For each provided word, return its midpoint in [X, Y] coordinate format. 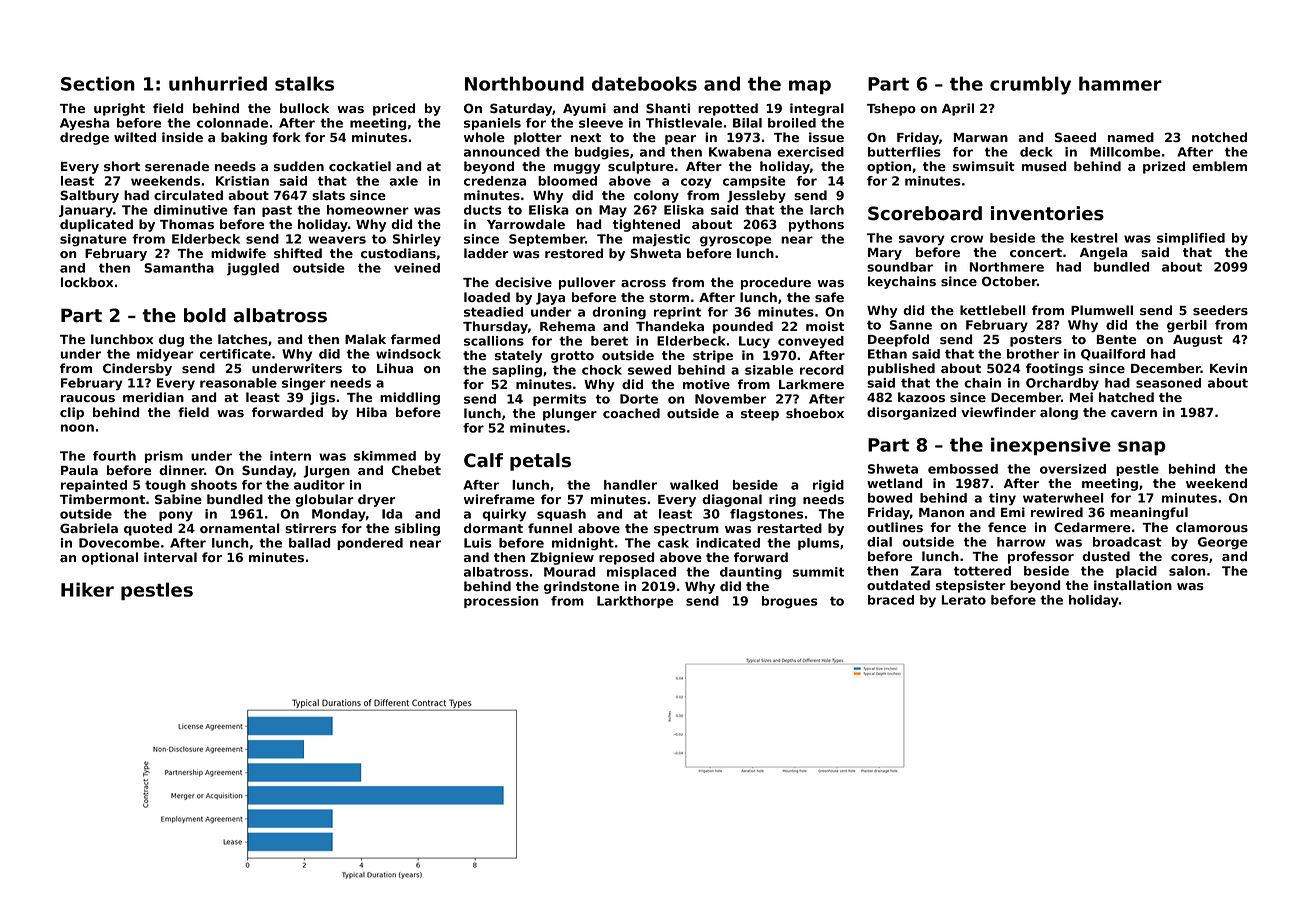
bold [205, 315]
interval [170, 557]
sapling [517, 371]
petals [540, 462]
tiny [1002, 499]
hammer [1120, 83]
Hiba [372, 412]
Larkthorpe [635, 602]
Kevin [1228, 368]
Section [98, 83]
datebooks [644, 83]
